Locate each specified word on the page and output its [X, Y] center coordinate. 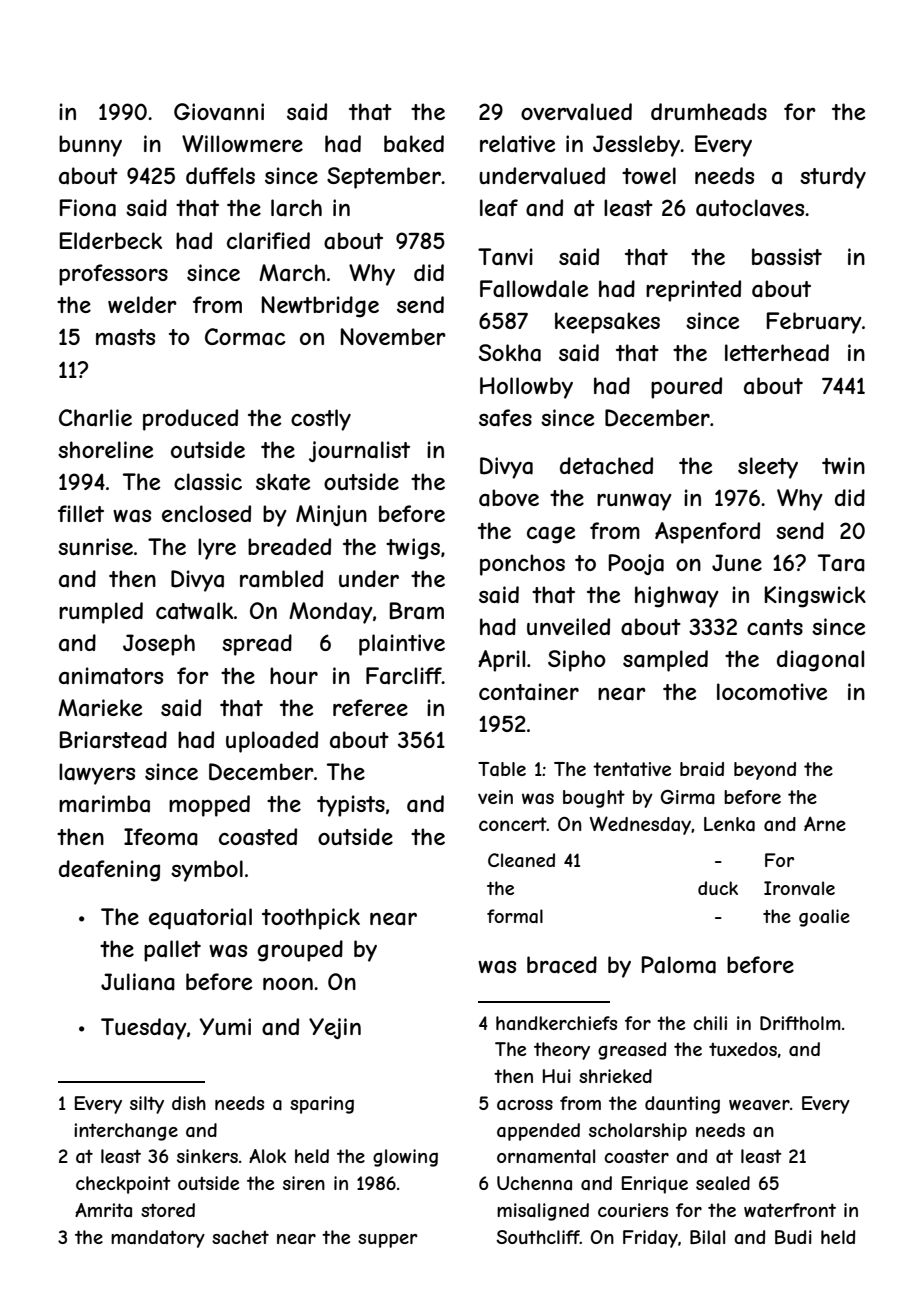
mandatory [158, 1239]
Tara [841, 563]
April [501, 661]
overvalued [576, 112]
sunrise [95, 546]
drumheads [709, 112]
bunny [90, 146]
